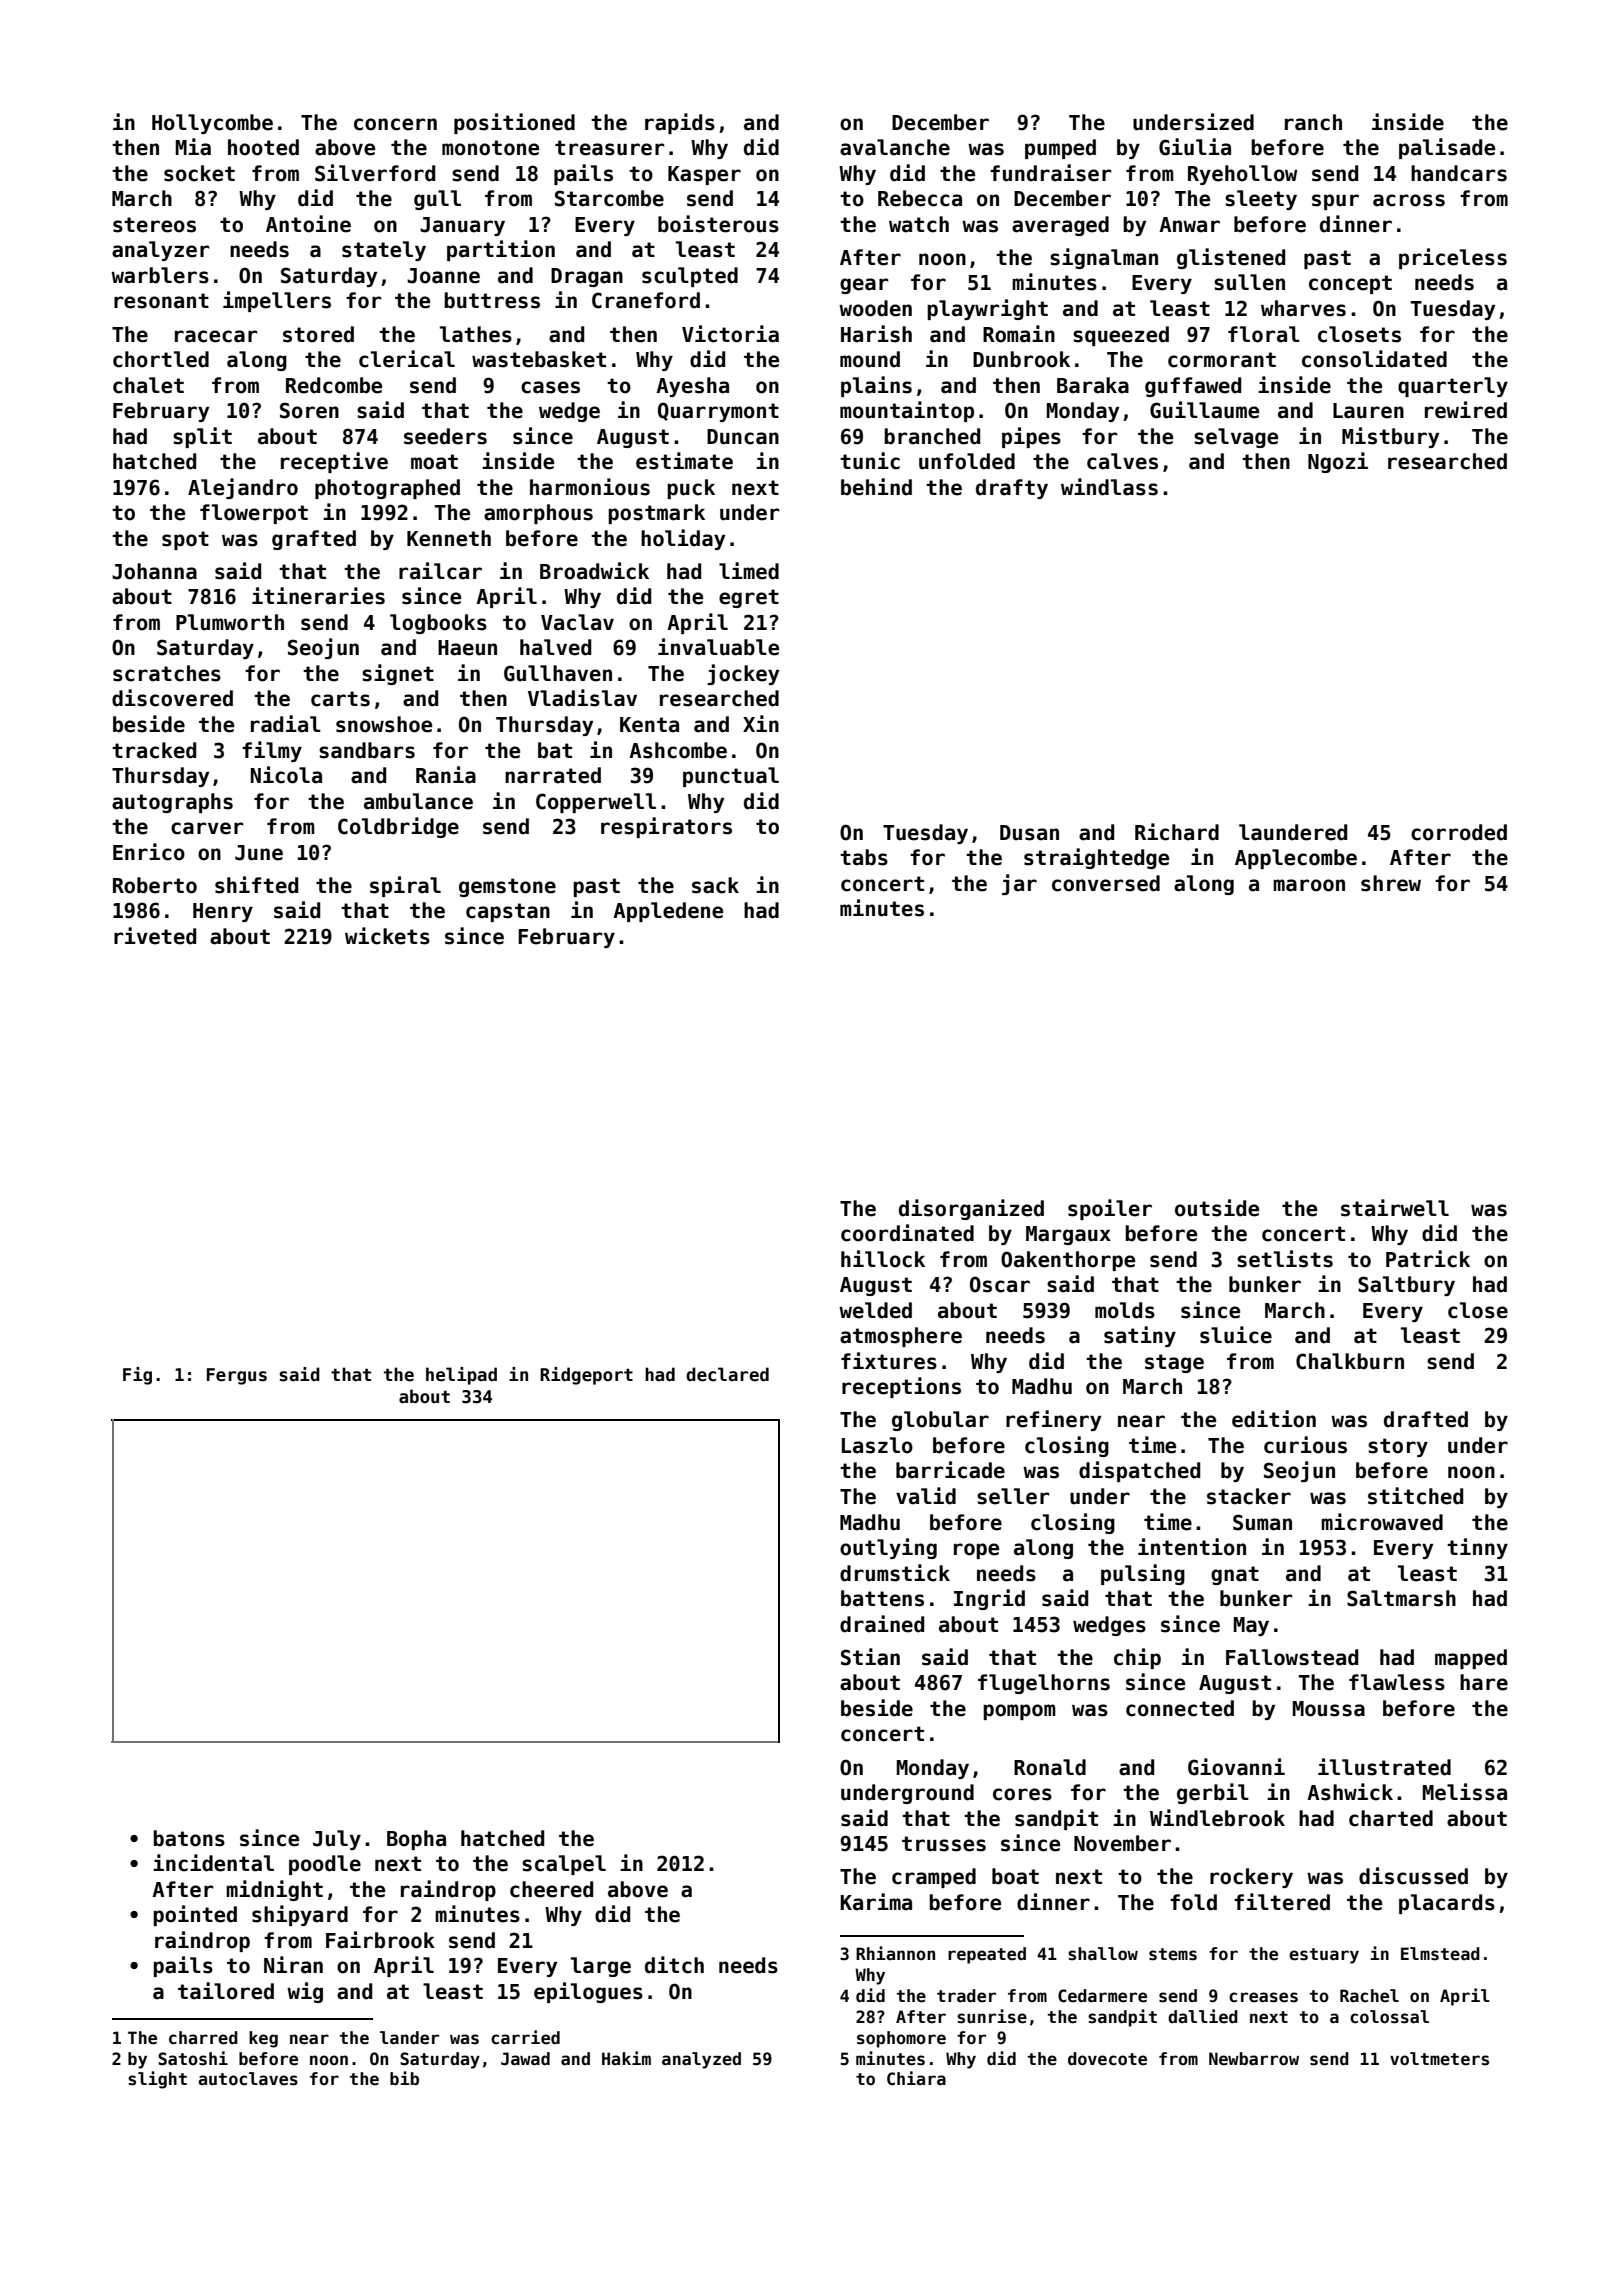 The height and width of the screenshot is (2292, 1620). I want to click on Fergus, so click(237, 1376).
